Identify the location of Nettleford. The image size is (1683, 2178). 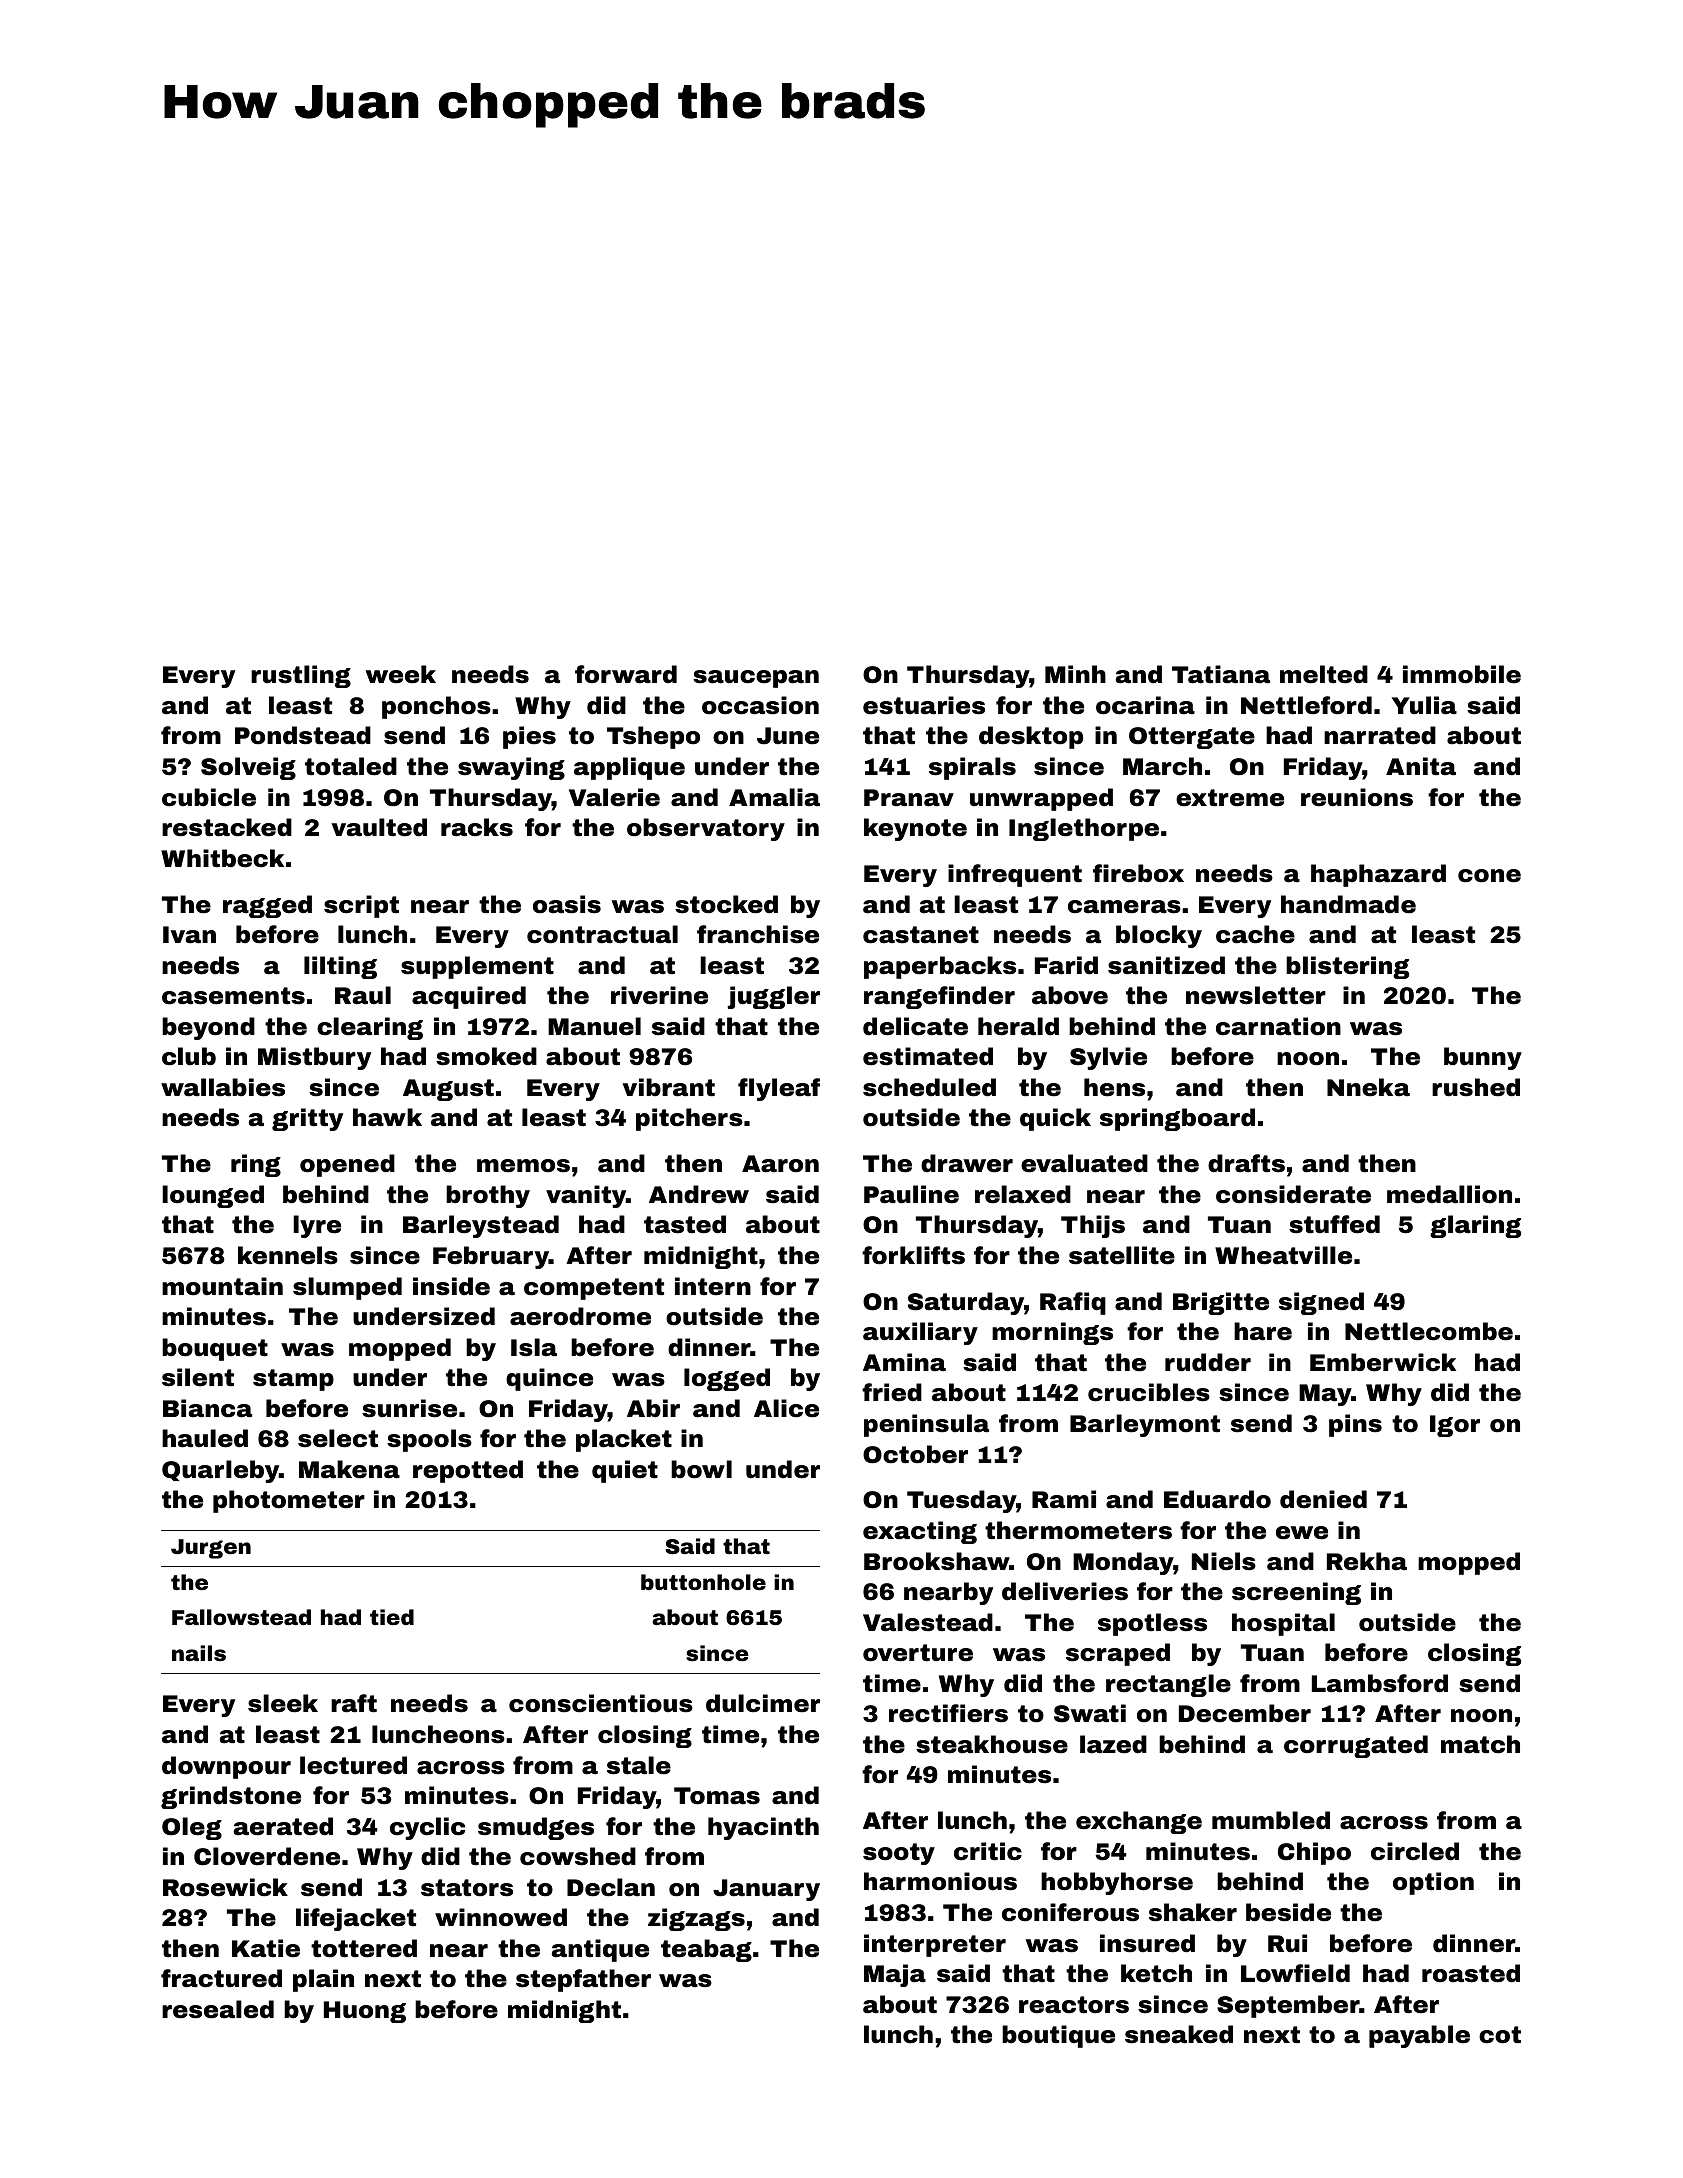
(1306, 705).
